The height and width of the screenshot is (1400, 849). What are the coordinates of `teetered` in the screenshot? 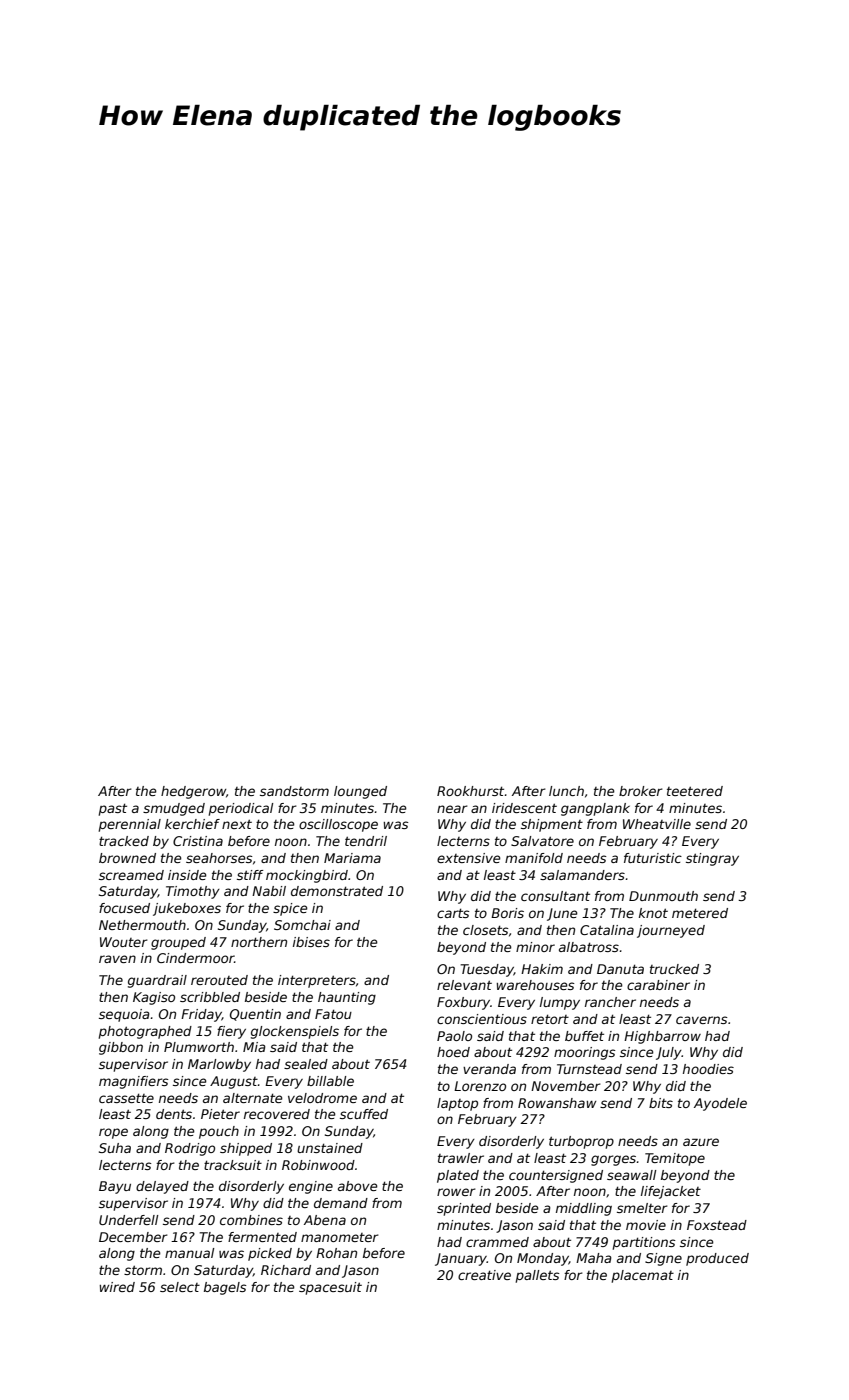 It's located at (695, 791).
